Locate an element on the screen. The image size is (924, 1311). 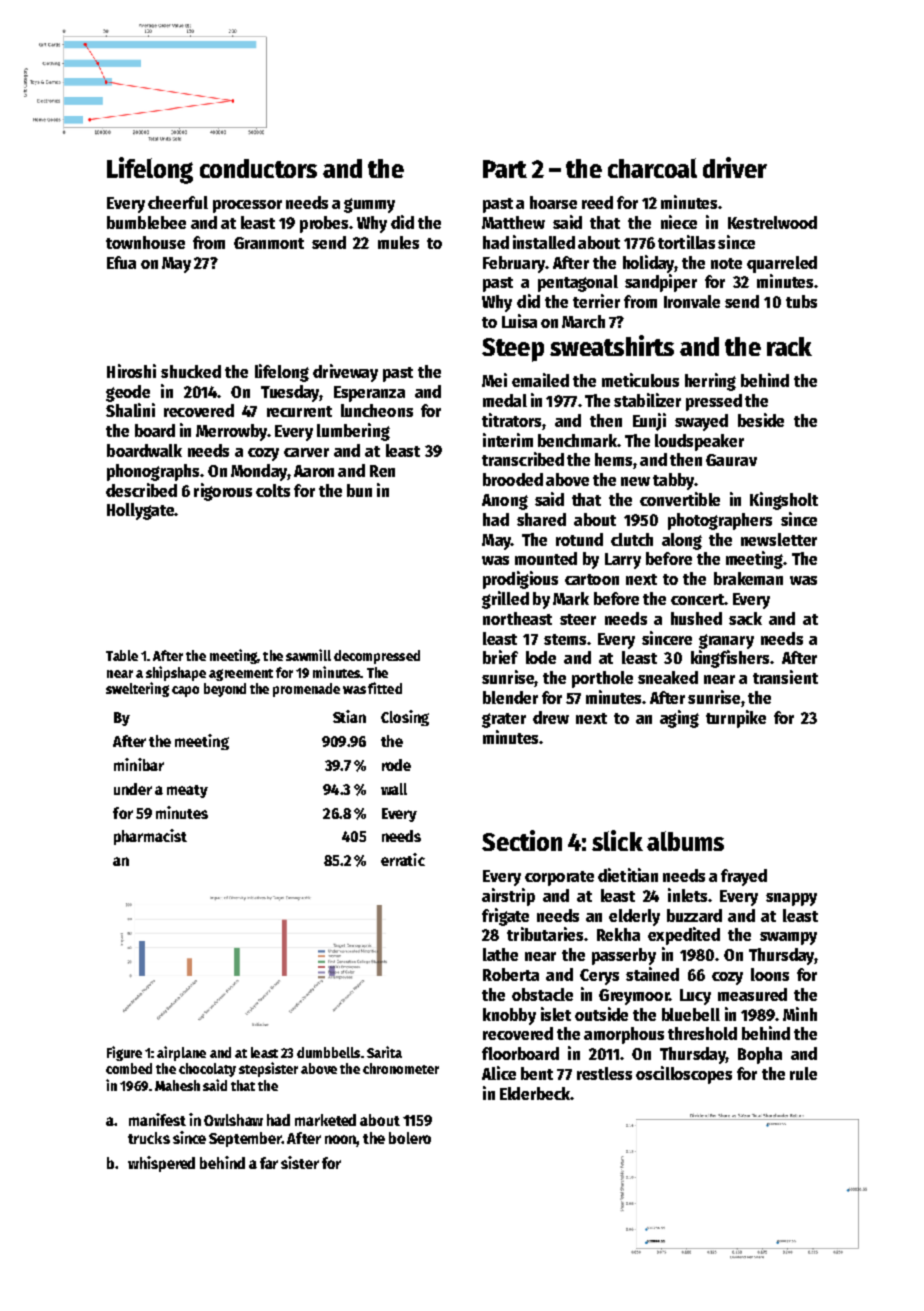
installed is located at coordinates (544, 242).
